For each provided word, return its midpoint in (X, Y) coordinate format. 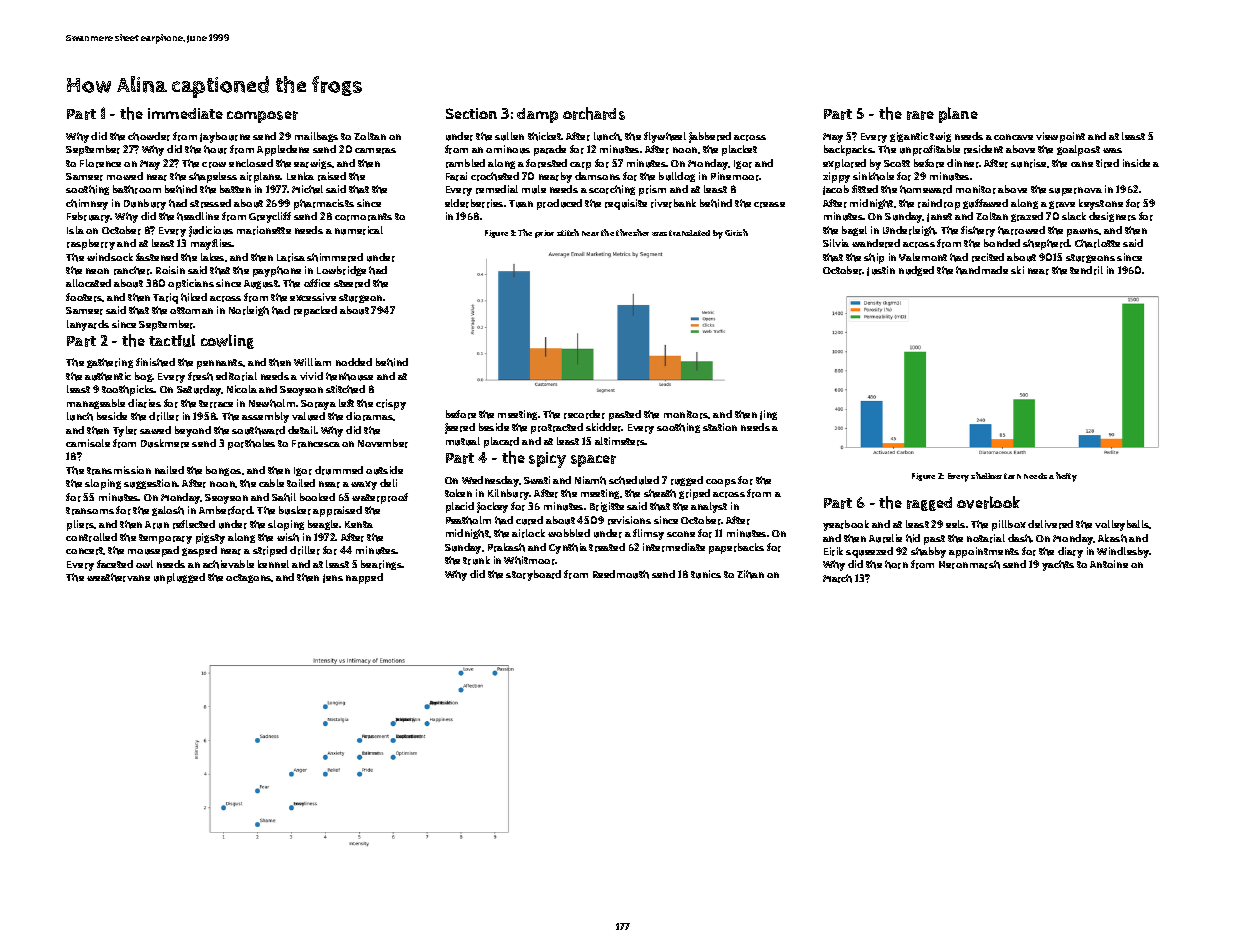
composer (262, 117)
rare (920, 115)
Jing (768, 415)
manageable (96, 404)
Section (471, 113)
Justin (881, 271)
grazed (1027, 217)
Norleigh (249, 311)
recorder (584, 414)
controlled (91, 537)
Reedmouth (621, 574)
